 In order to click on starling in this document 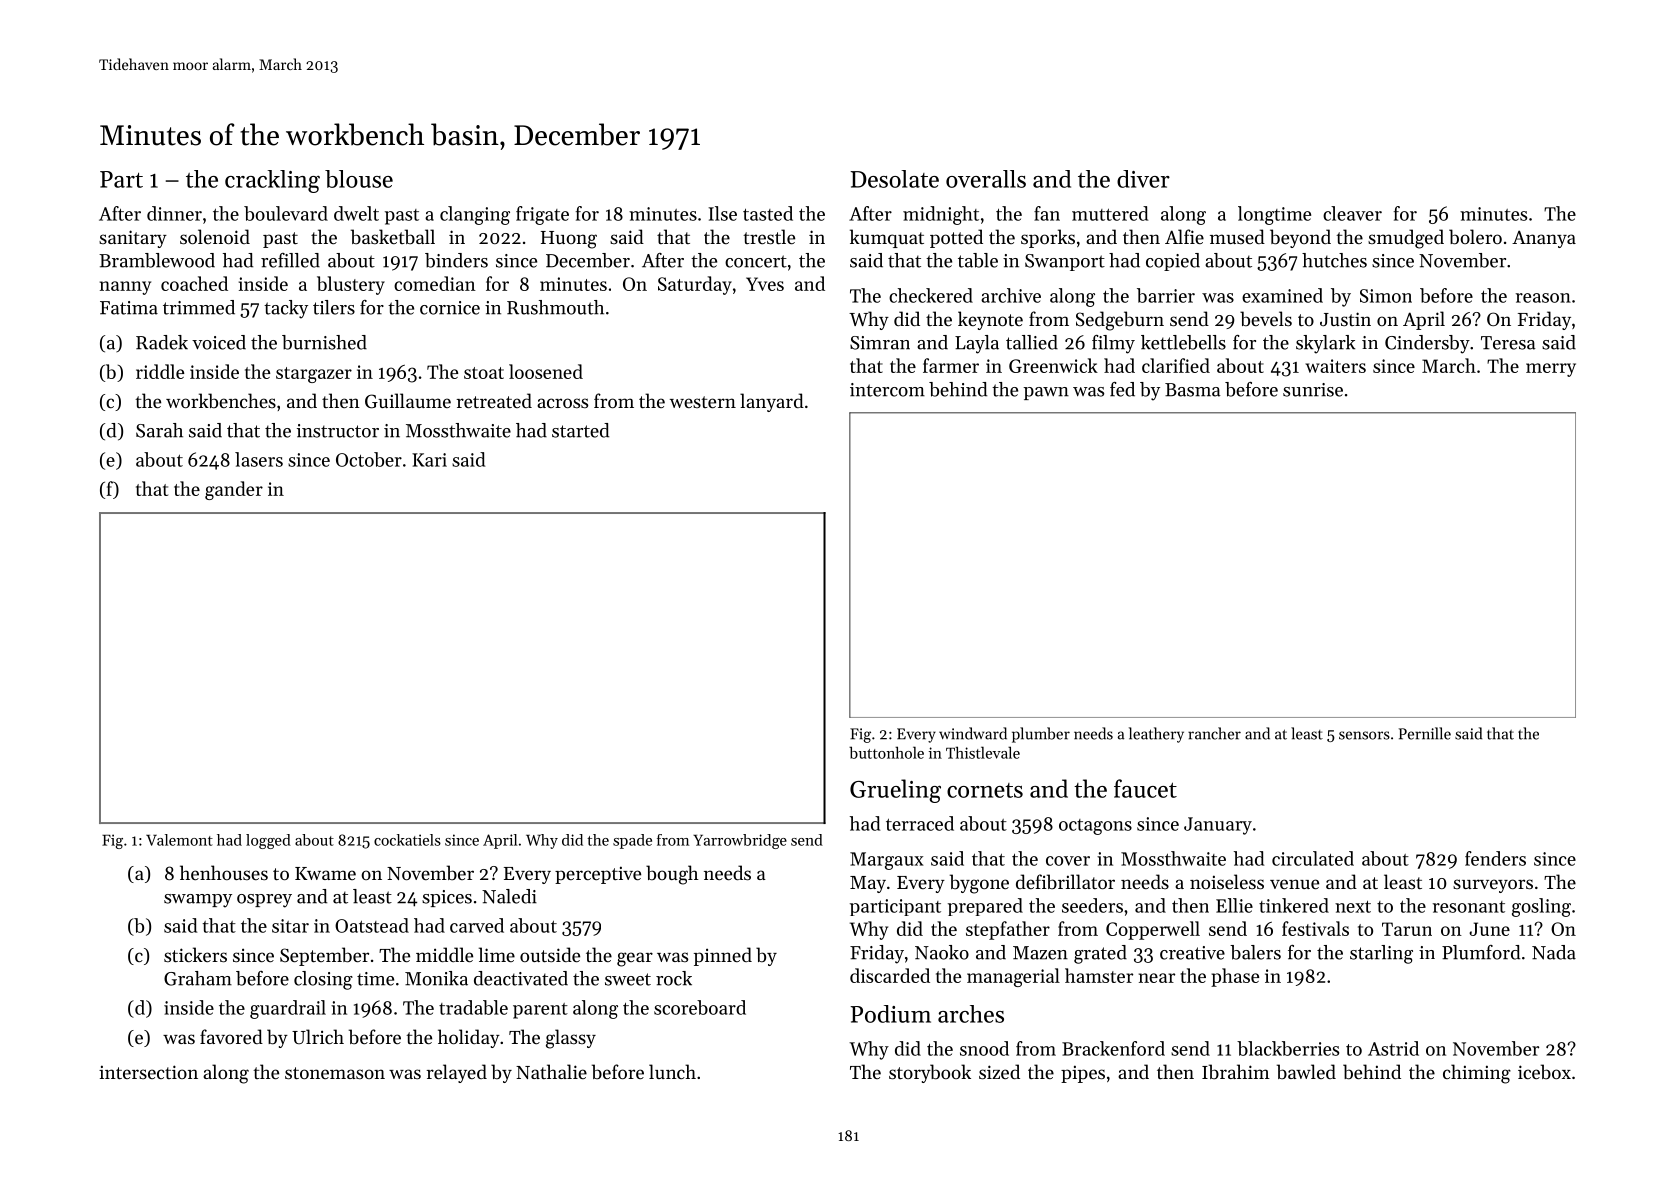, I will do `click(1381, 954)`.
